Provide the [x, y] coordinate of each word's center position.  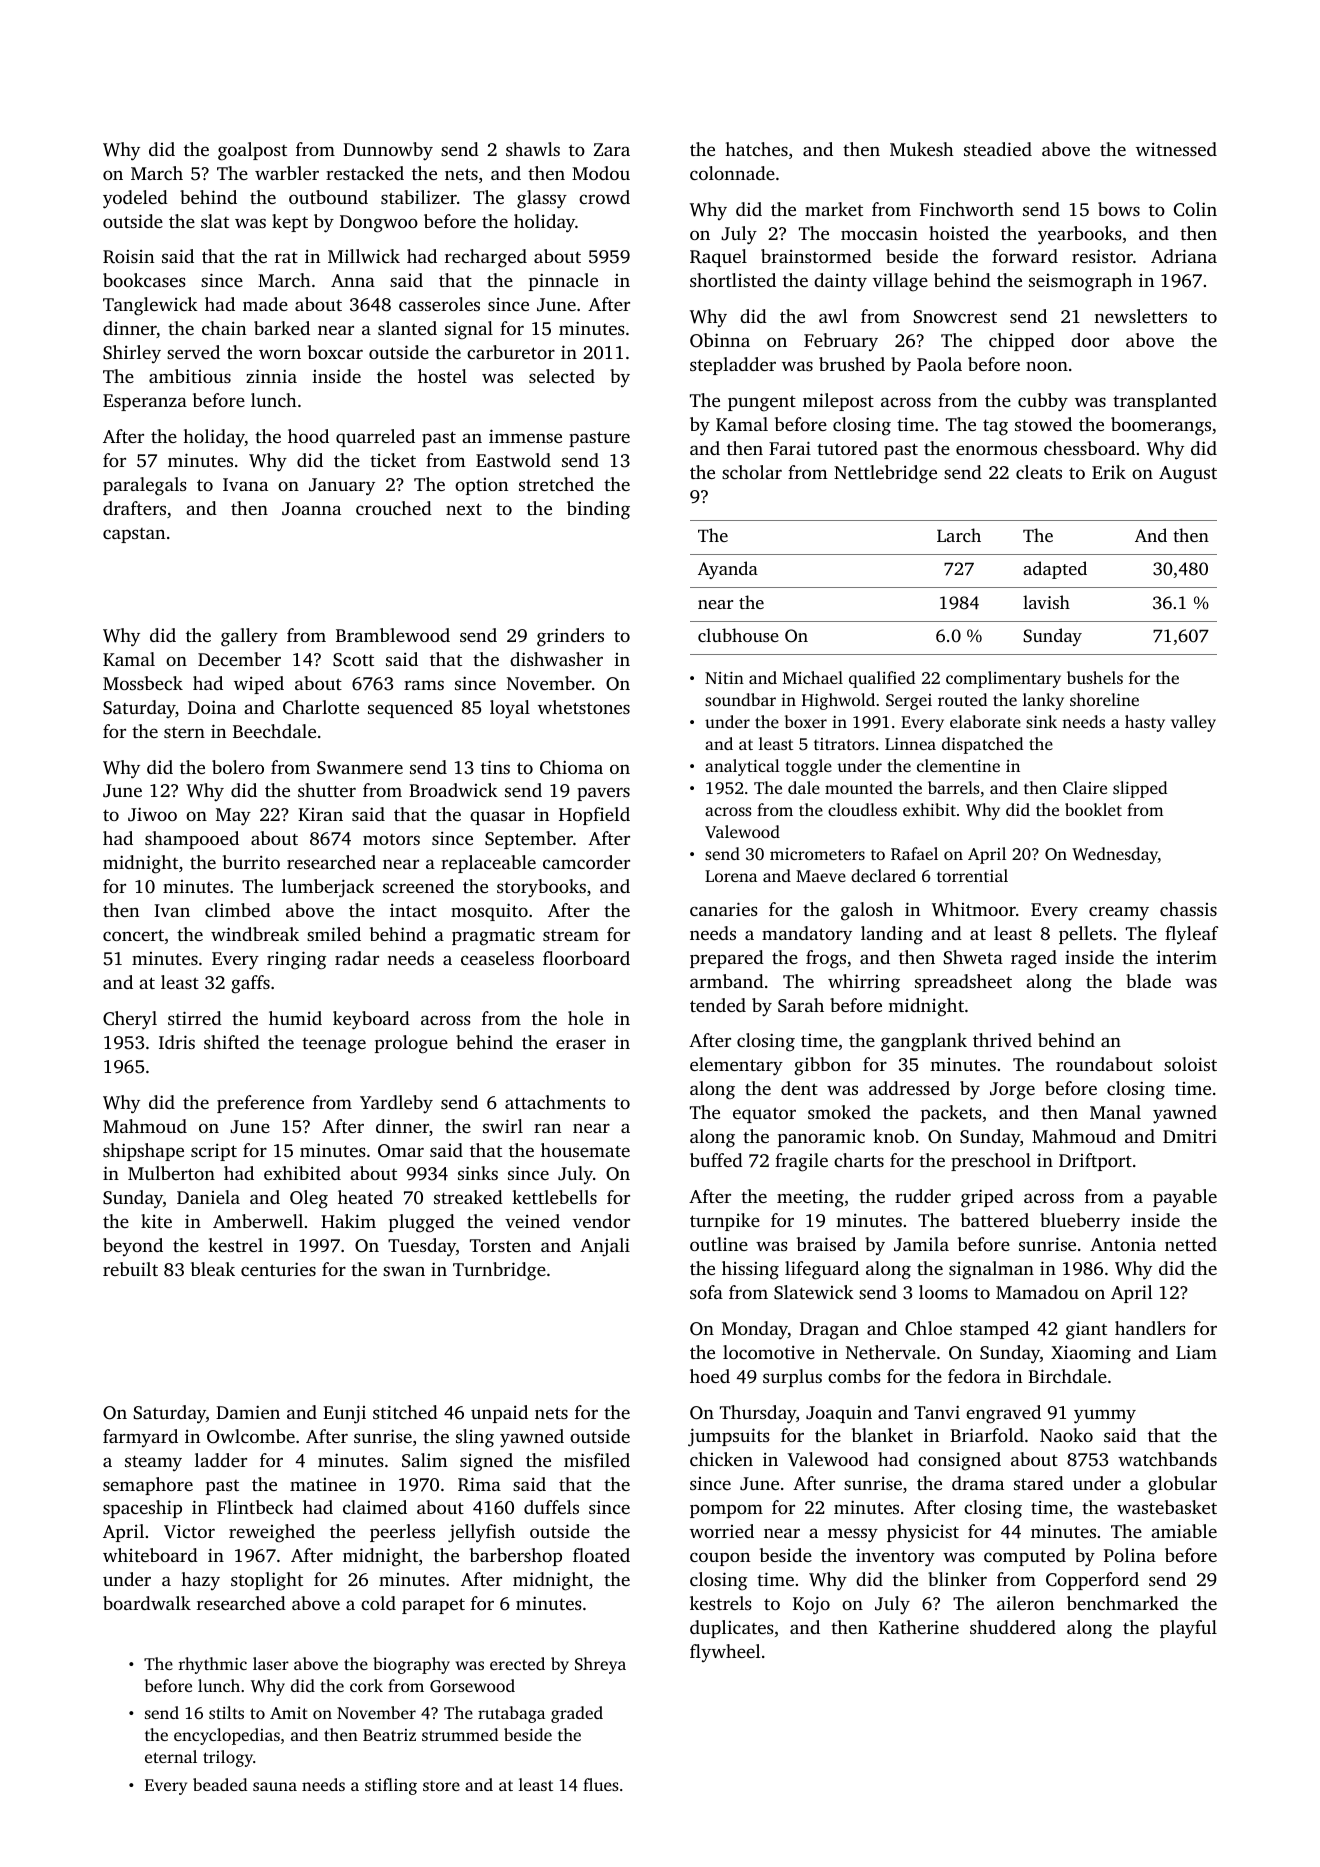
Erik [1109, 472]
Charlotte [321, 707]
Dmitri [1190, 1136]
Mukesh [922, 149]
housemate [585, 1150]
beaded [220, 1784]
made [265, 304]
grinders [570, 637]
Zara [612, 149]
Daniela [208, 1197]
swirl [503, 1126]
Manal [1115, 1112]
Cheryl [130, 1020]
